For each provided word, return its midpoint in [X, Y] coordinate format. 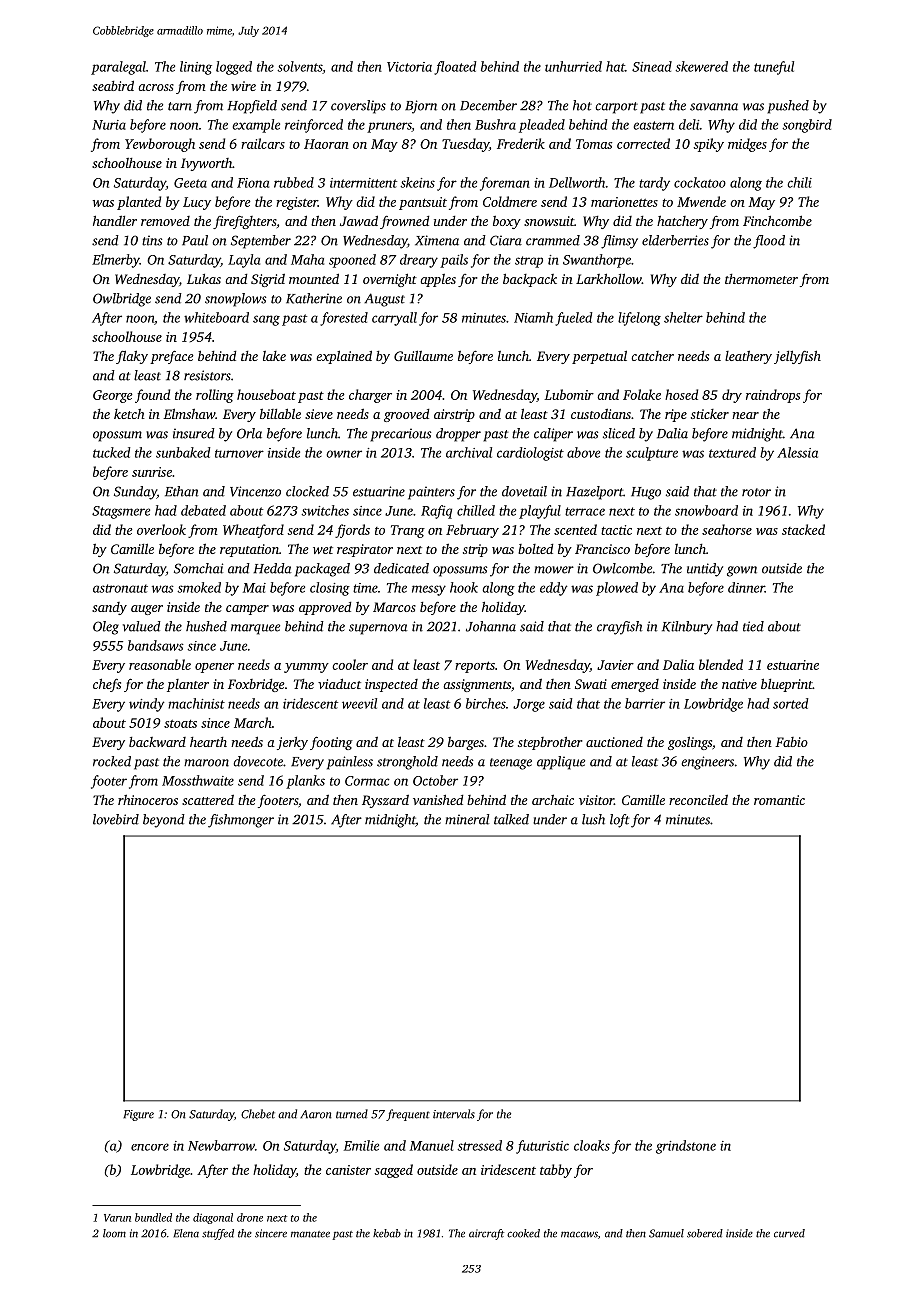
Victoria [409, 67]
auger [147, 610]
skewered [701, 66]
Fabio [791, 742]
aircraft [486, 1234]
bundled [153, 1217]
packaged [322, 570]
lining [196, 68]
